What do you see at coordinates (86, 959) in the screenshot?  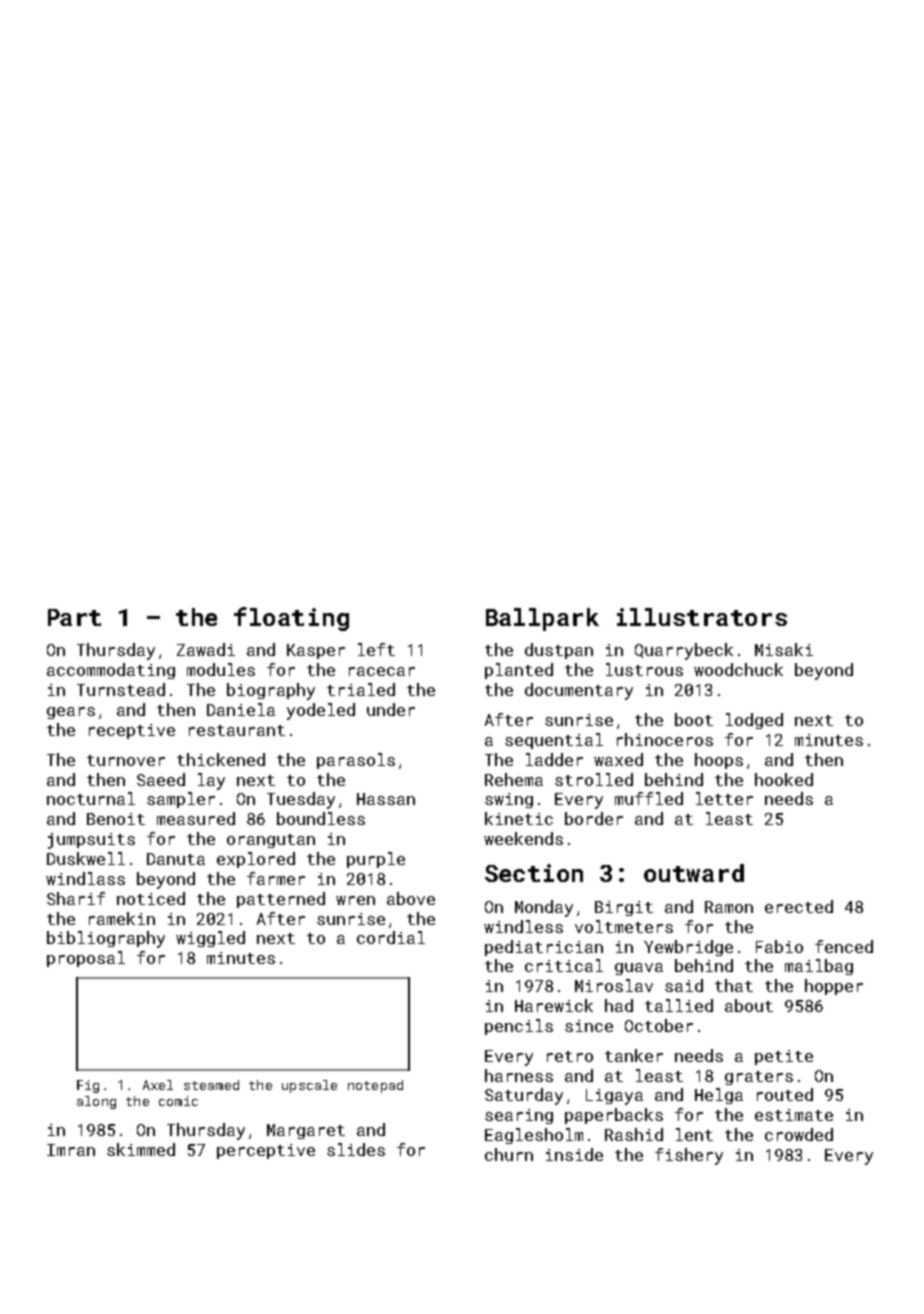 I see `proposal` at bounding box center [86, 959].
